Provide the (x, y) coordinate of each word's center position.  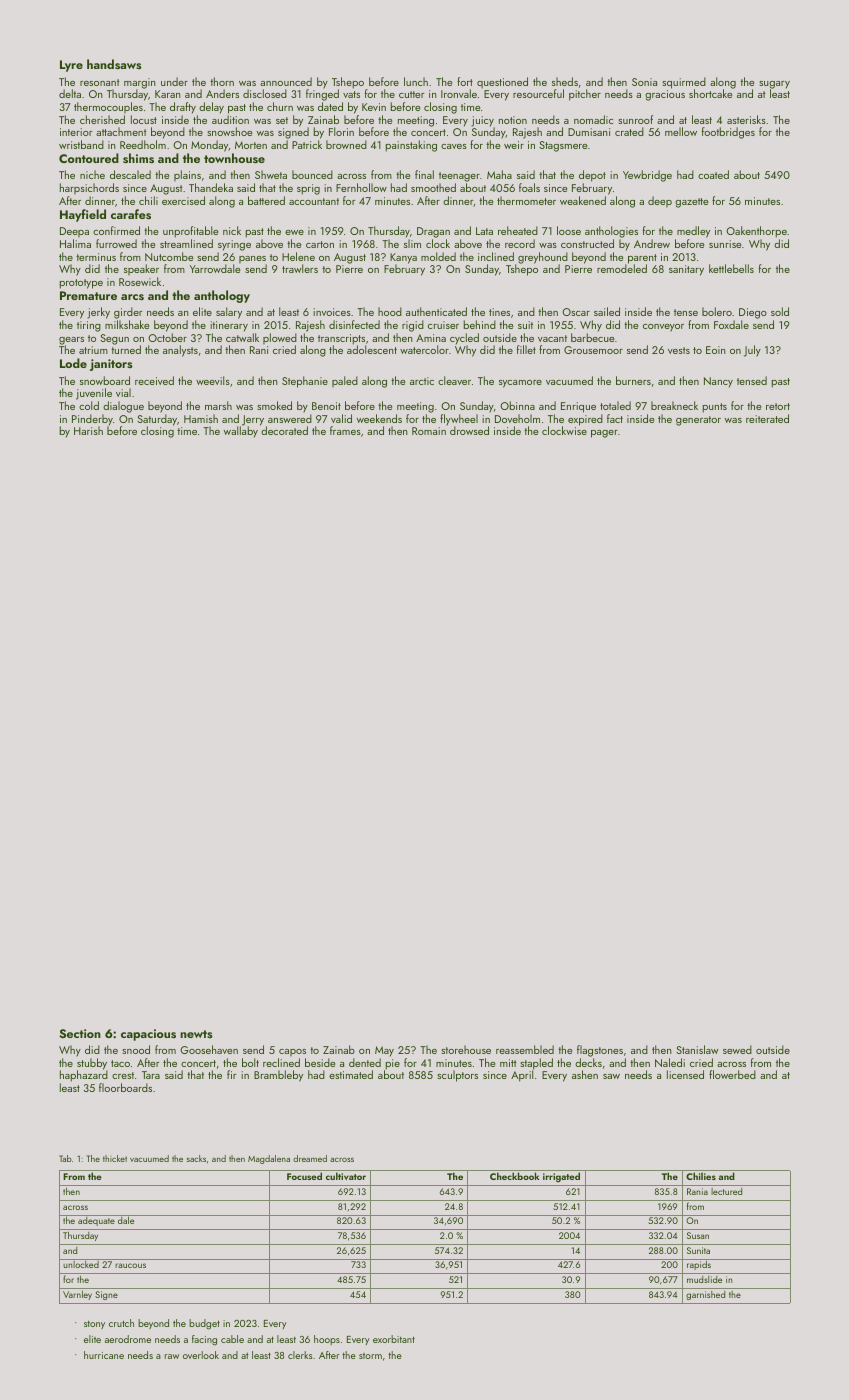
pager (604, 434)
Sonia (644, 82)
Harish (88, 430)
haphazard (84, 1076)
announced (286, 81)
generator (698, 421)
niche (92, 174)
